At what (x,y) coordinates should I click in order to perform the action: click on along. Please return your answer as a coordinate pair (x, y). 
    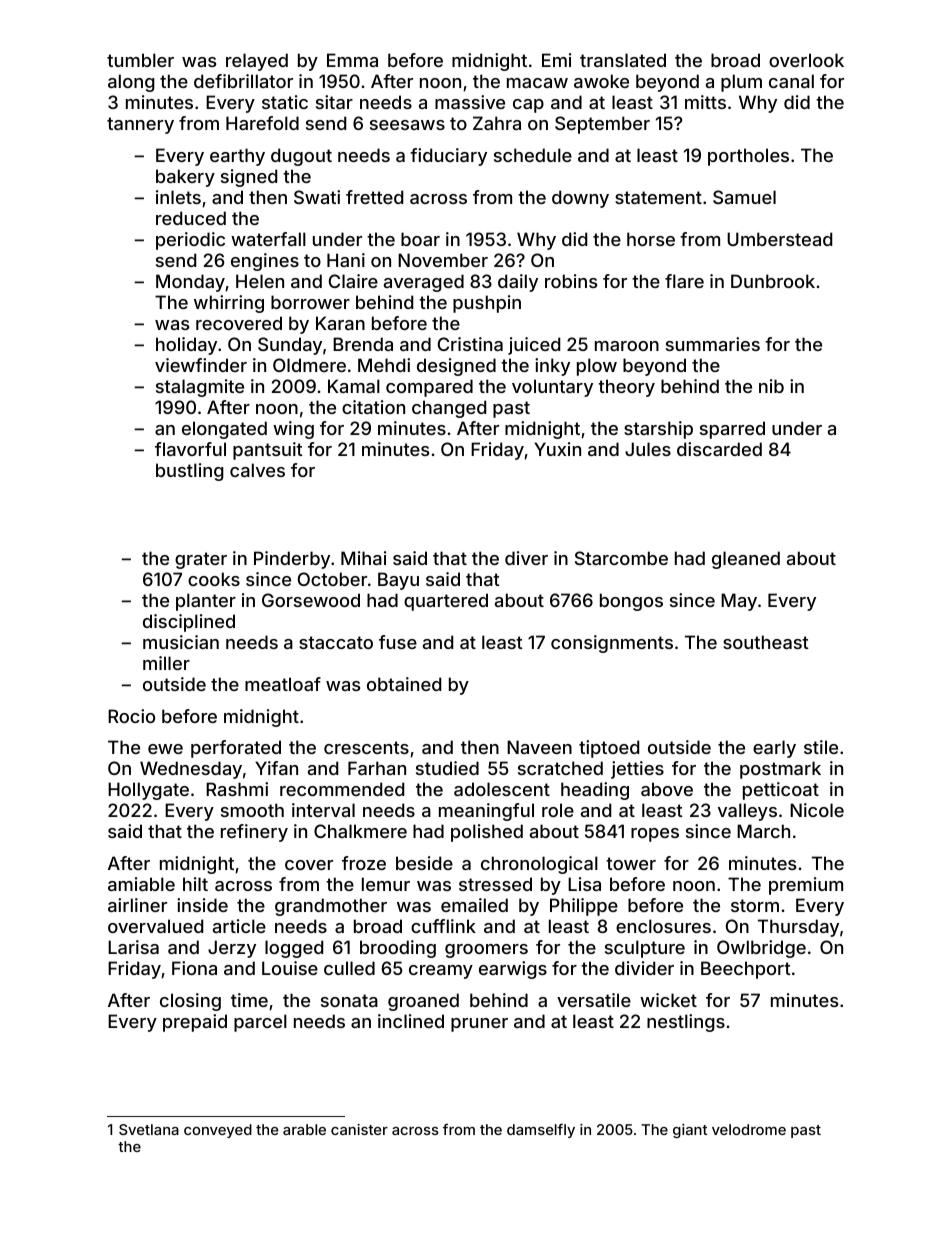
    Looking at the image, I should click on (131, 83).
